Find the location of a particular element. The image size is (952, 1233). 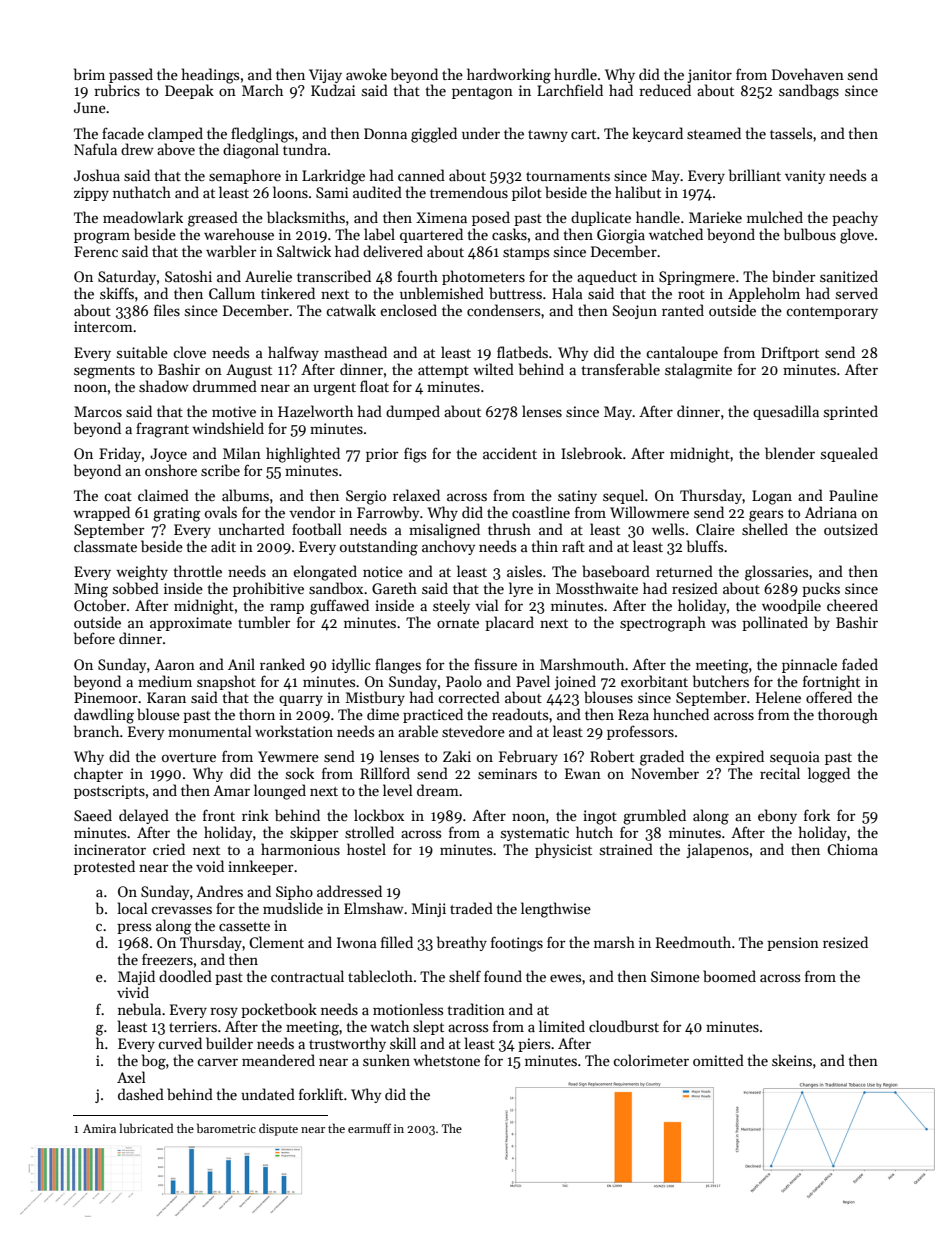

meandered is located at coordinates (278, 1060).
